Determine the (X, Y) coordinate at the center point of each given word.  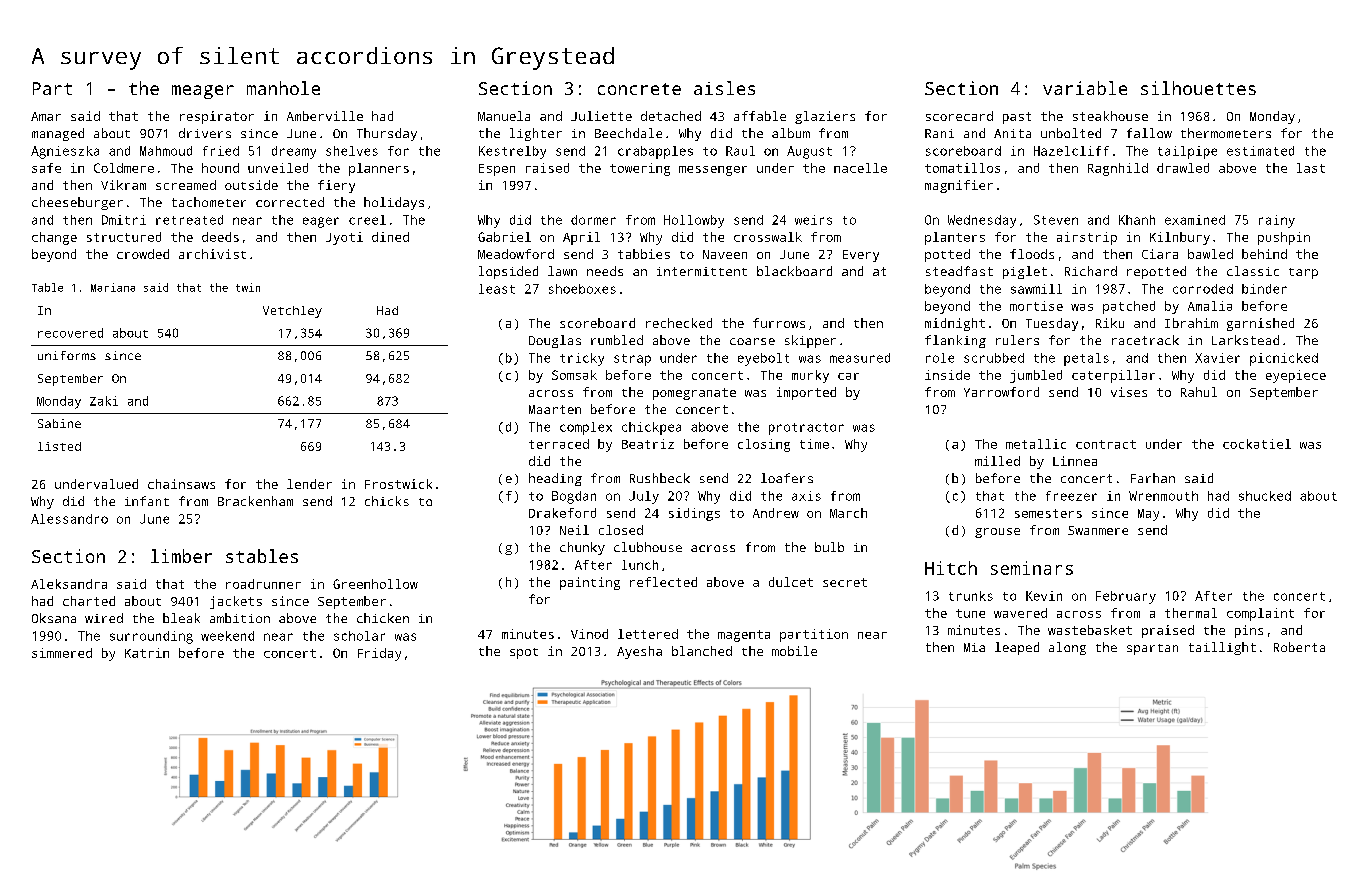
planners (379, 169)
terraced (559, 444)
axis (806, 496)
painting (590, 583)
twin (248, 287)
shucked (1265, 496)
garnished (1260, 324)
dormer (593, 220)
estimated (1260, 151)
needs (605, 271)
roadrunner (263, 584)
